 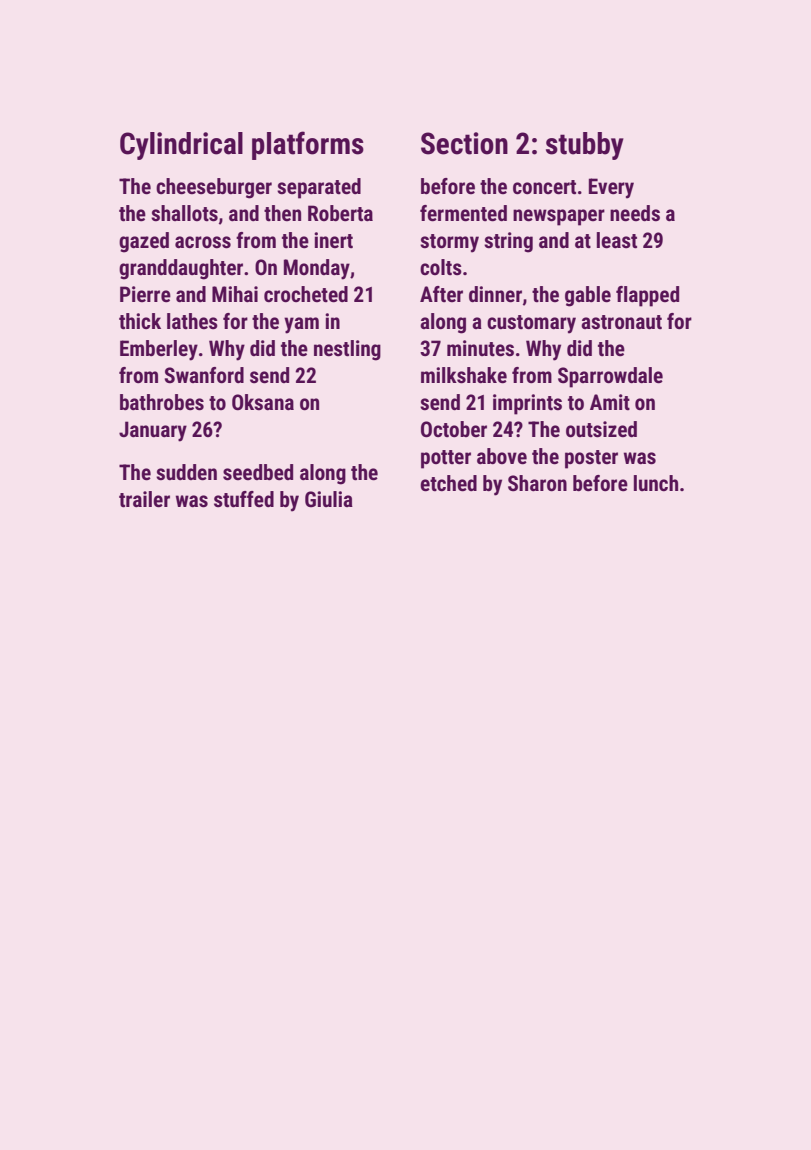 What do you see at coordinates (502, 456) in the screenshot?
I see `above` at bounding box center [502, 456].
